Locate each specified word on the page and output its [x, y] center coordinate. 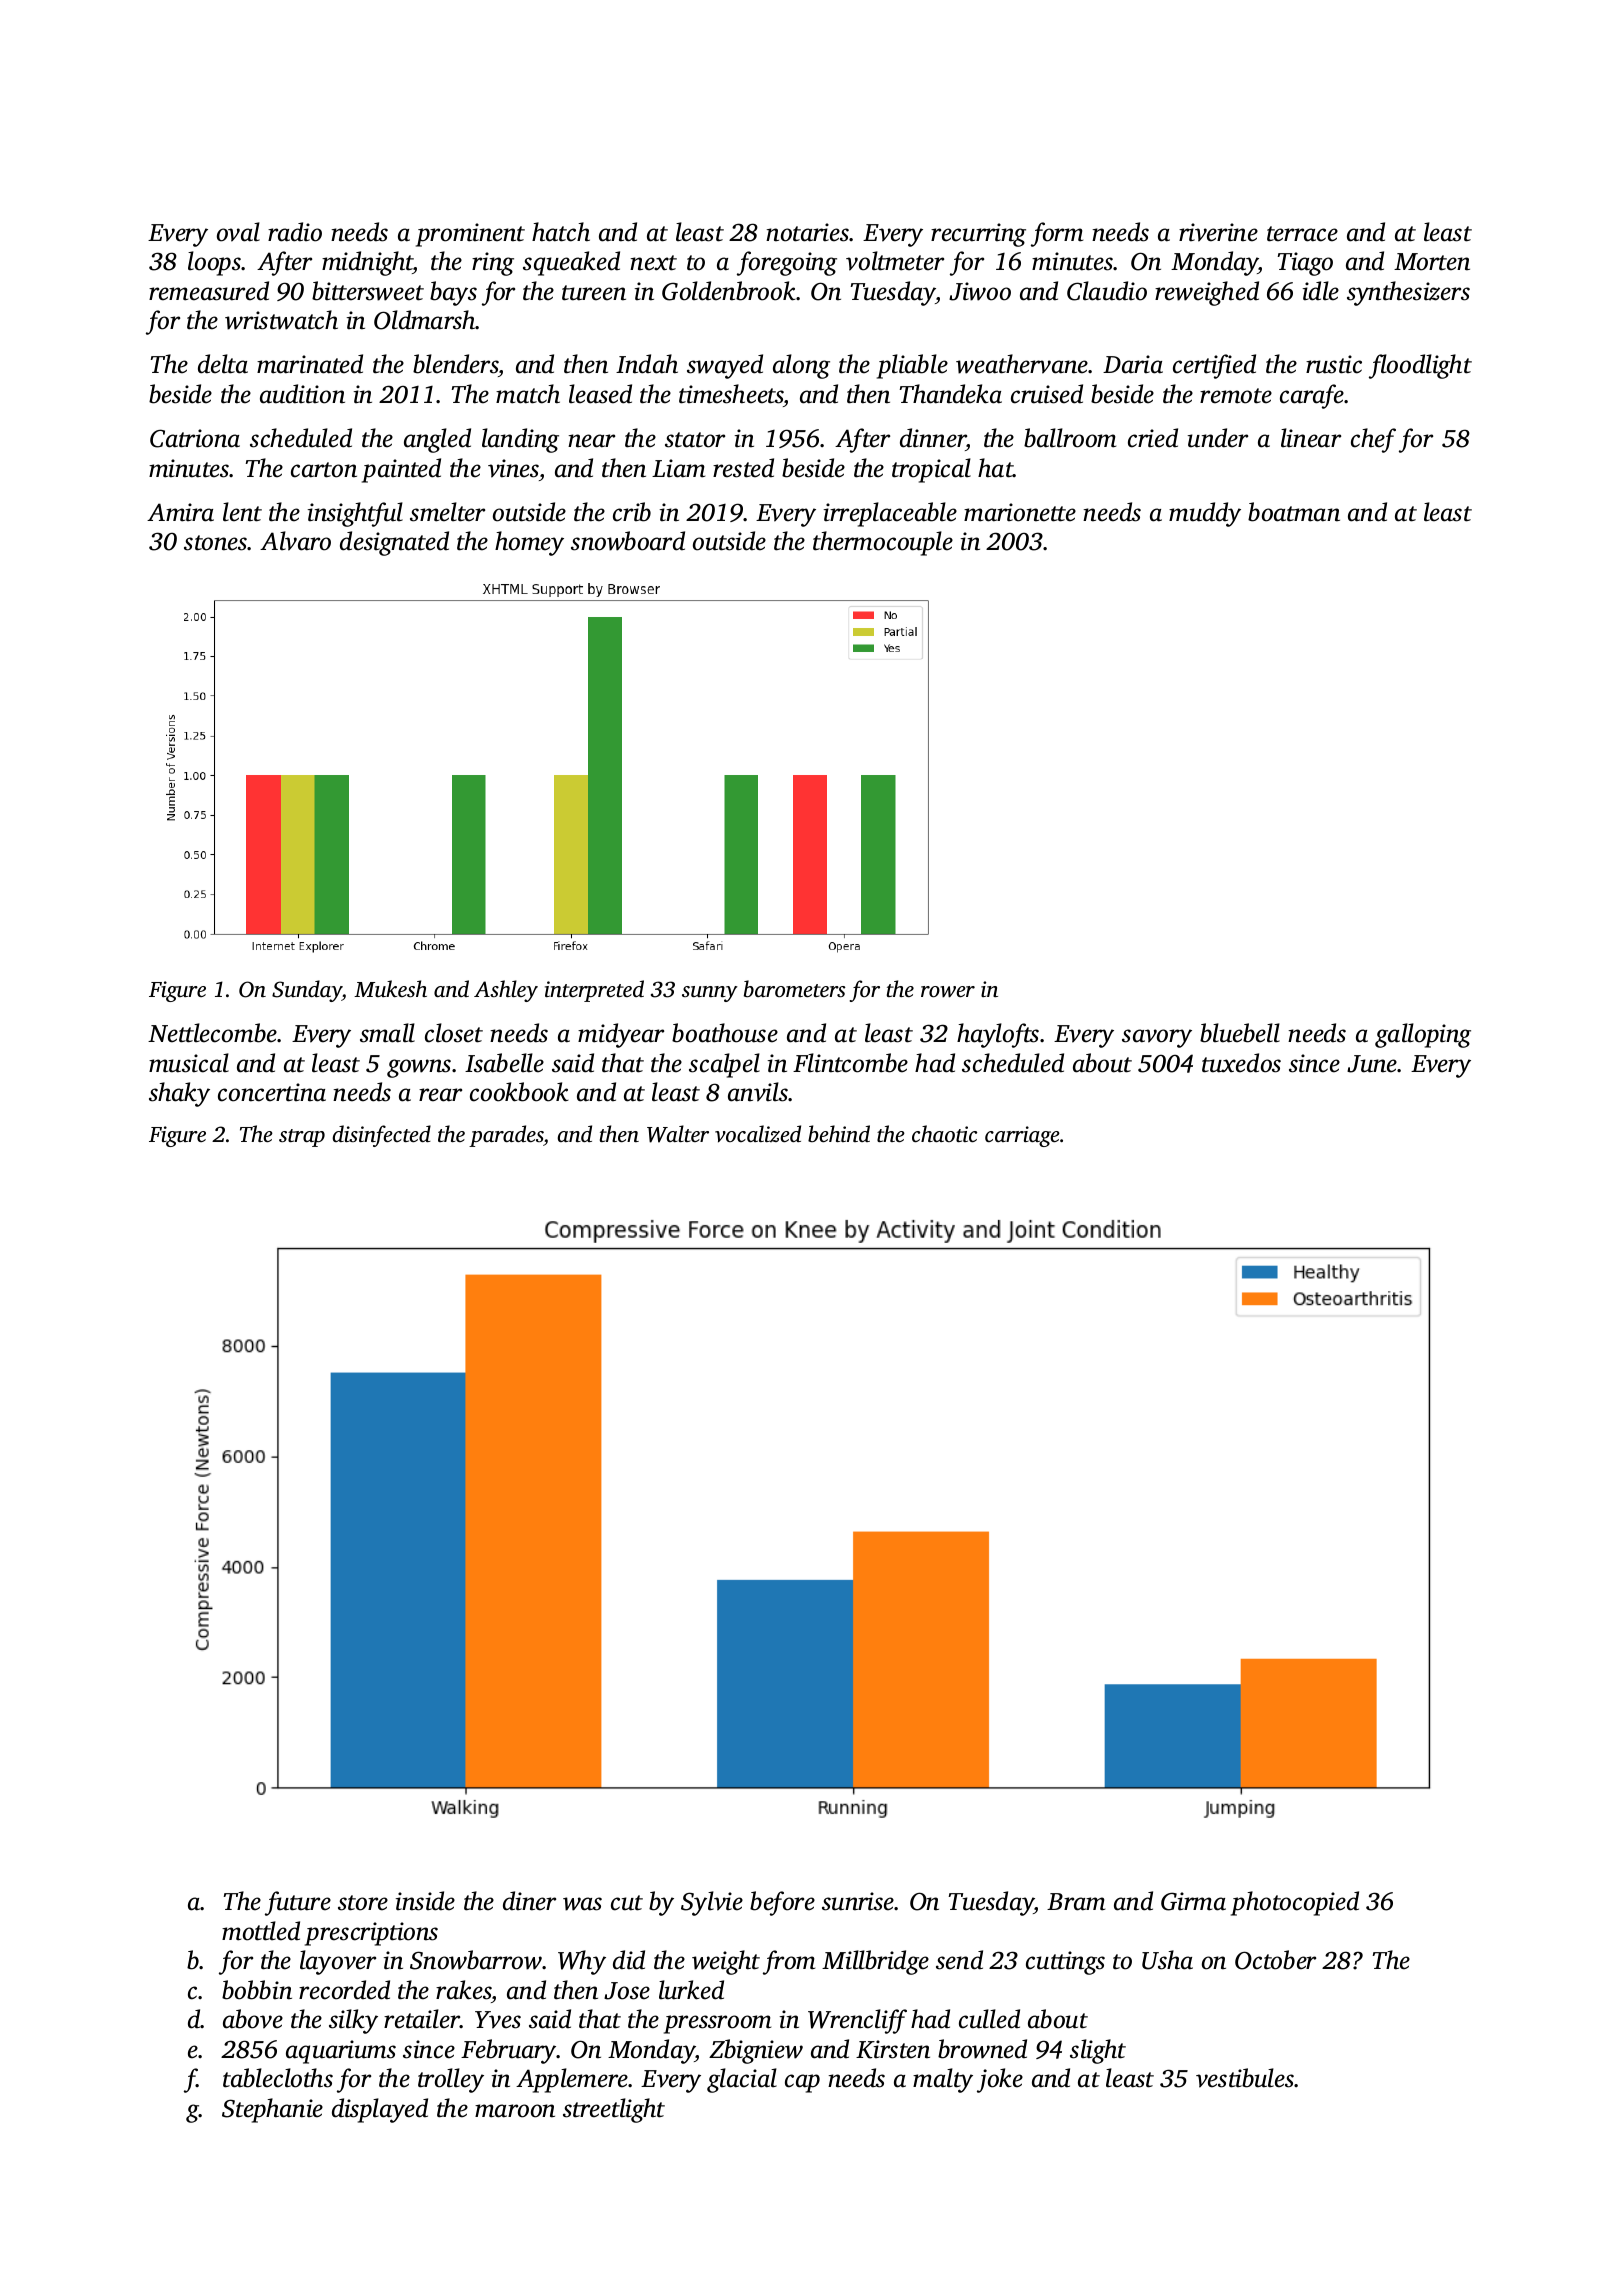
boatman [1294, 512]
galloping [1423, 1035]
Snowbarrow [476, 1960]
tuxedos [1241, 1063]
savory [1157, 1038]
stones [216, 543]
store [363, 1903]
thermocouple [883, 543]
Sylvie [712, 1903]
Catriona [195, 438]
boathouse [725, 1033]
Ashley [506, 991]
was [582, 1904]
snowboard [628, 541]
